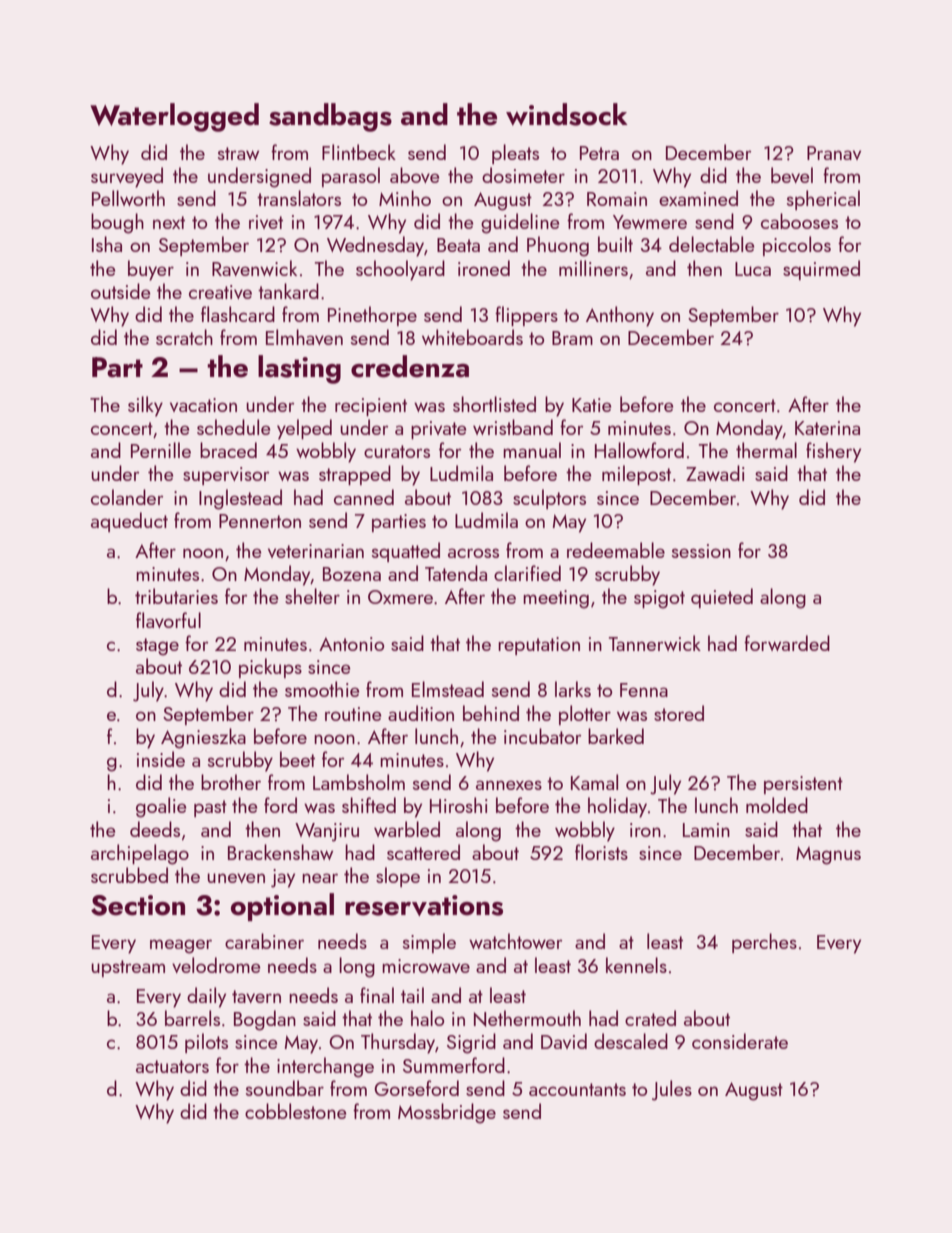 Image resolution: width=952 pixels, height=1233 pixels. I want to click on delectable, so click(711, 244).
